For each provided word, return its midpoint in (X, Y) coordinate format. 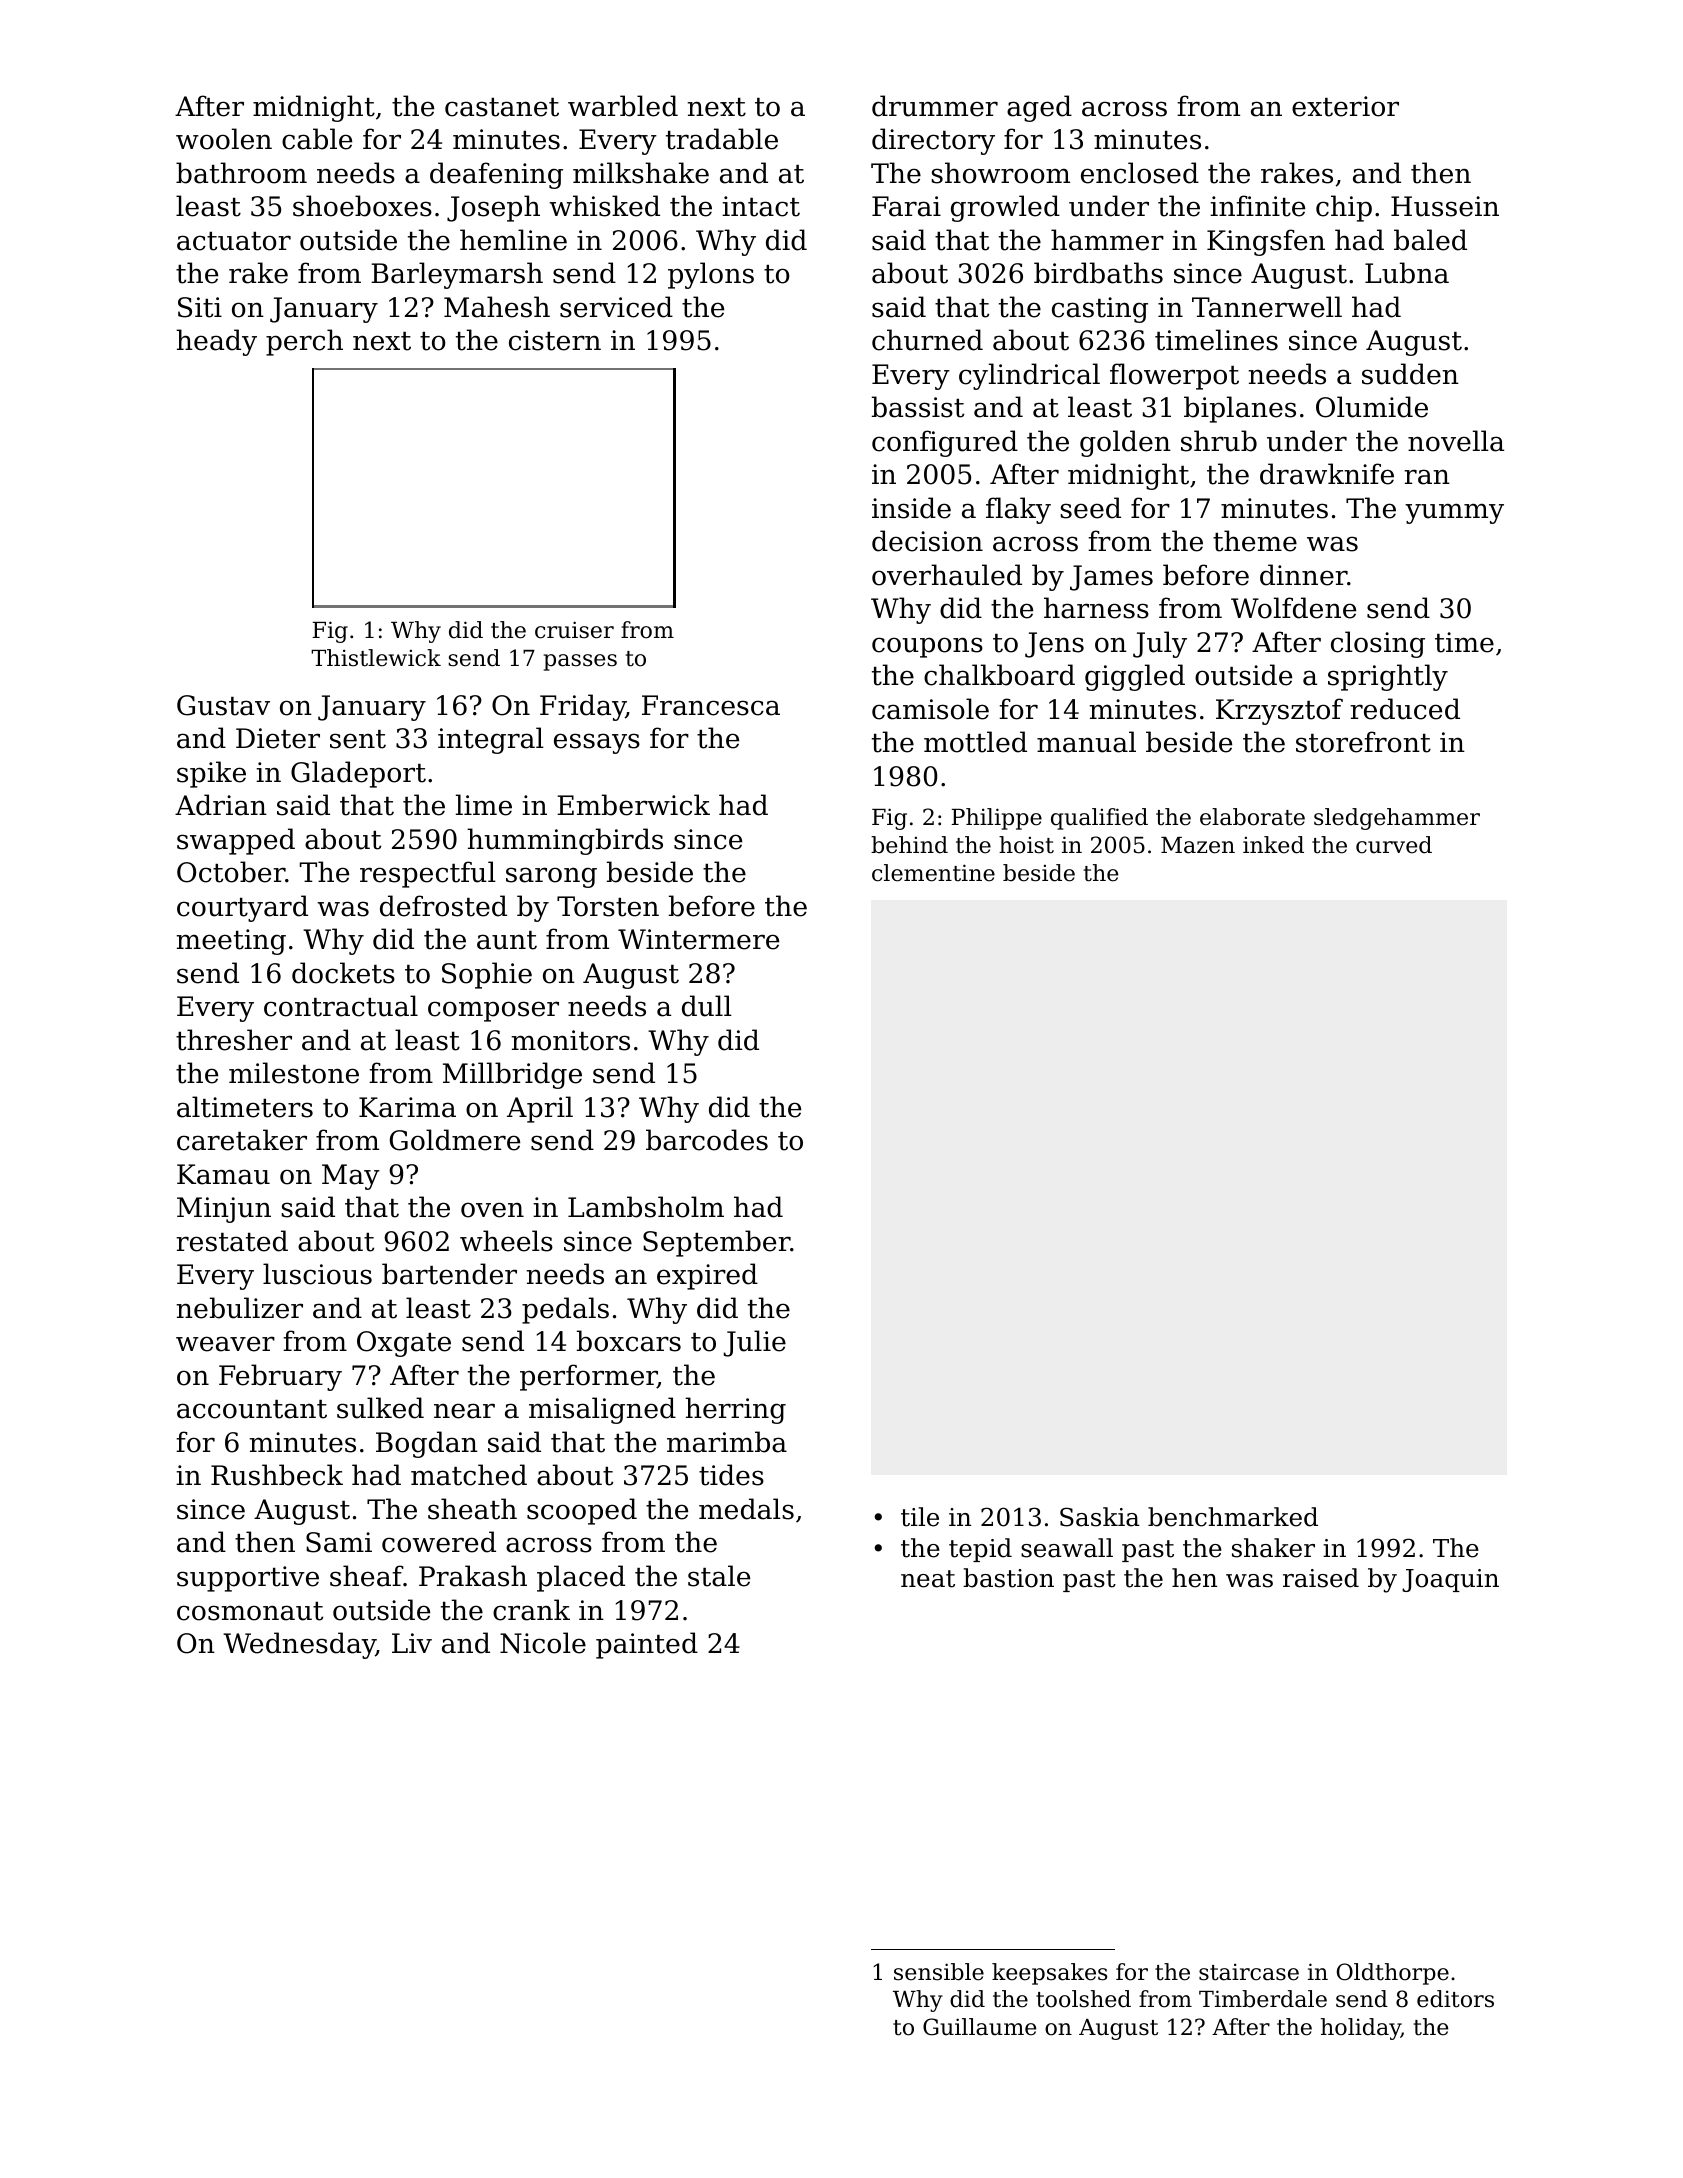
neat (928, 1579)
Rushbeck (277, 1475)
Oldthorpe (1393, 1974)
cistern (555, 340)
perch (304, 342)
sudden (1410, 374)
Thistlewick (376, 658)
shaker (1273, 1548)
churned (927, 340)
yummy (1454, 513)
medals (746, 1509)
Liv (412, 1643)
